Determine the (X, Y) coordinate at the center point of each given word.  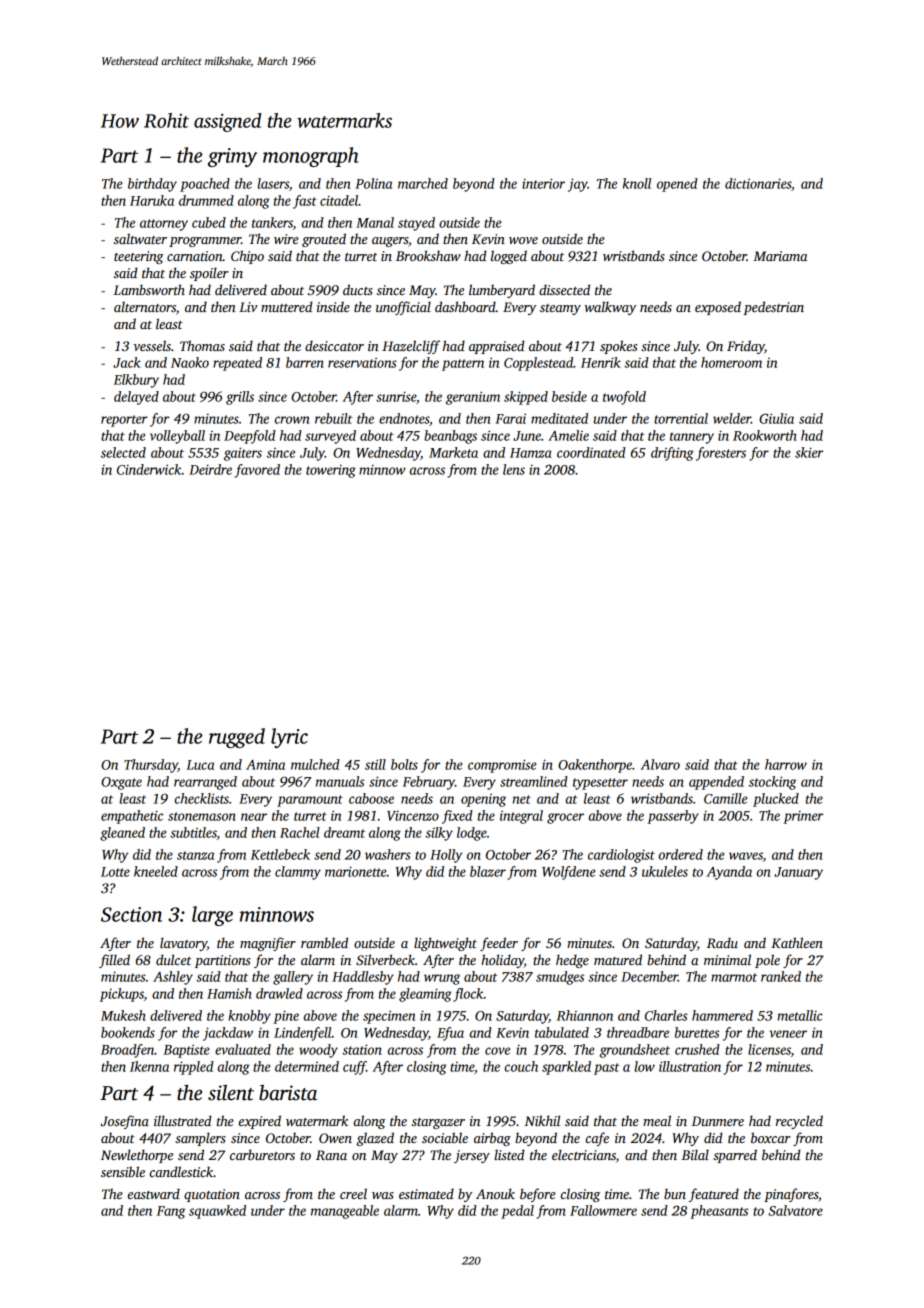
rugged (237, 738)
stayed (416, 224)
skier (809, 452)
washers (388, 854)
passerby (673, 817)
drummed (206, 200)
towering (331, 471)
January (798, 873)
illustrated (183, 1120)
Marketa (453, 452)
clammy (298, 873)
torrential (681, 418)
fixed (457, 817)
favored (257, 471)
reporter (124, 421)
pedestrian (773, 308)
